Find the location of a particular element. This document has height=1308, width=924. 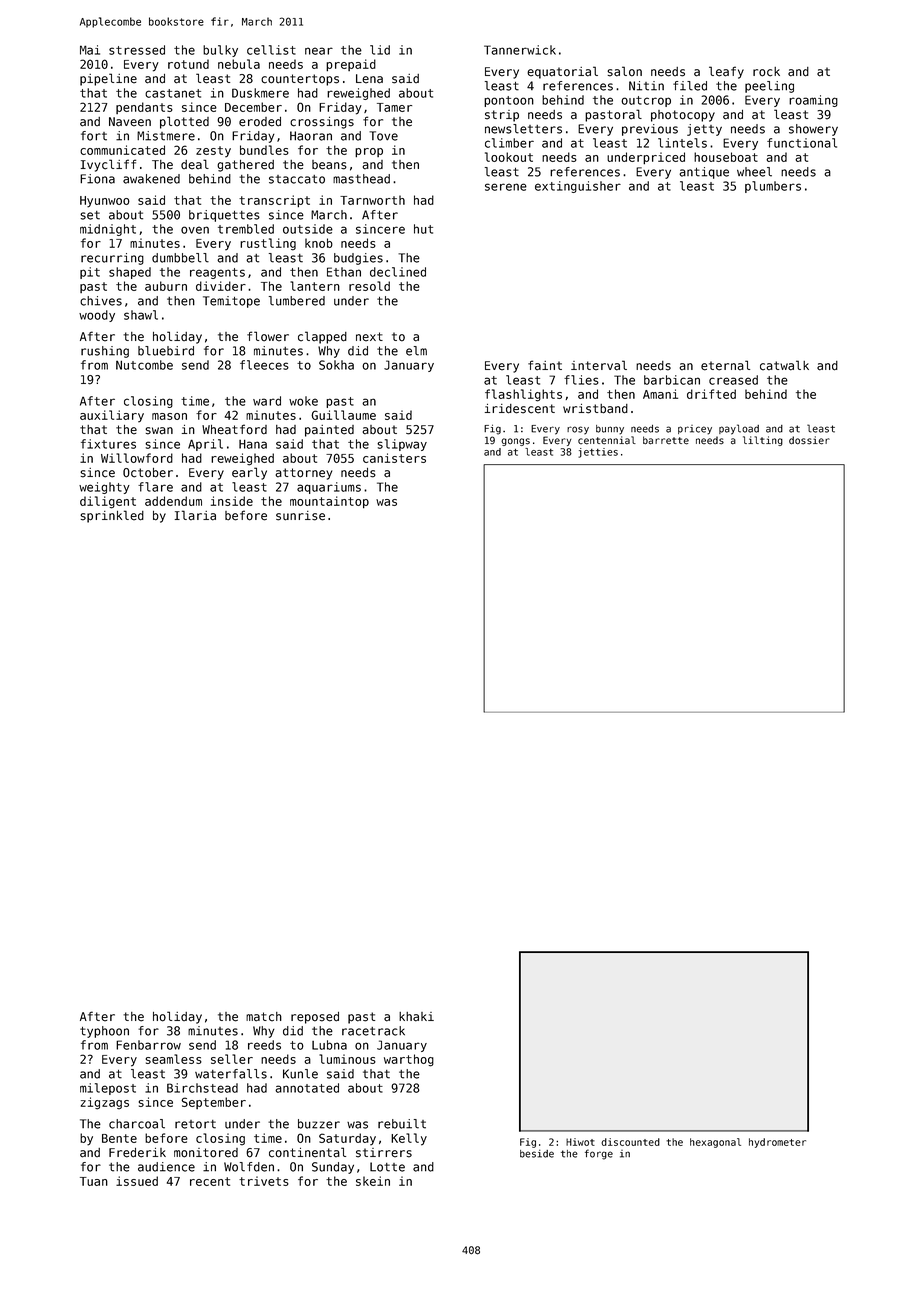

masthead is located at coordinates (361, 179).
